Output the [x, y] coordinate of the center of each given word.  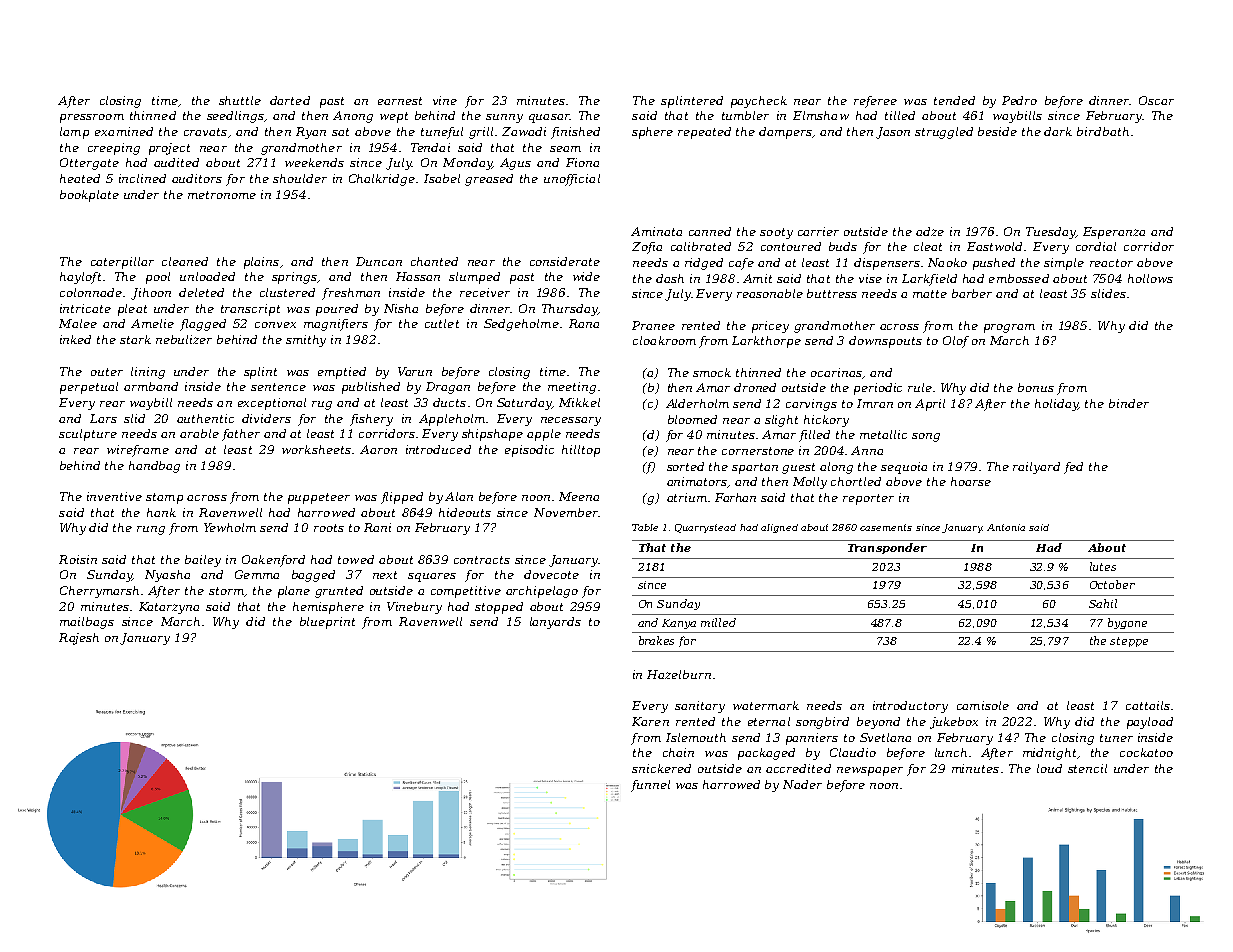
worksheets [316, 449]
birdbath [1103, 131]
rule [920, 387]
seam [565, 149]
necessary [571, 421]
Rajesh [79, 639]
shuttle [240, 100]
